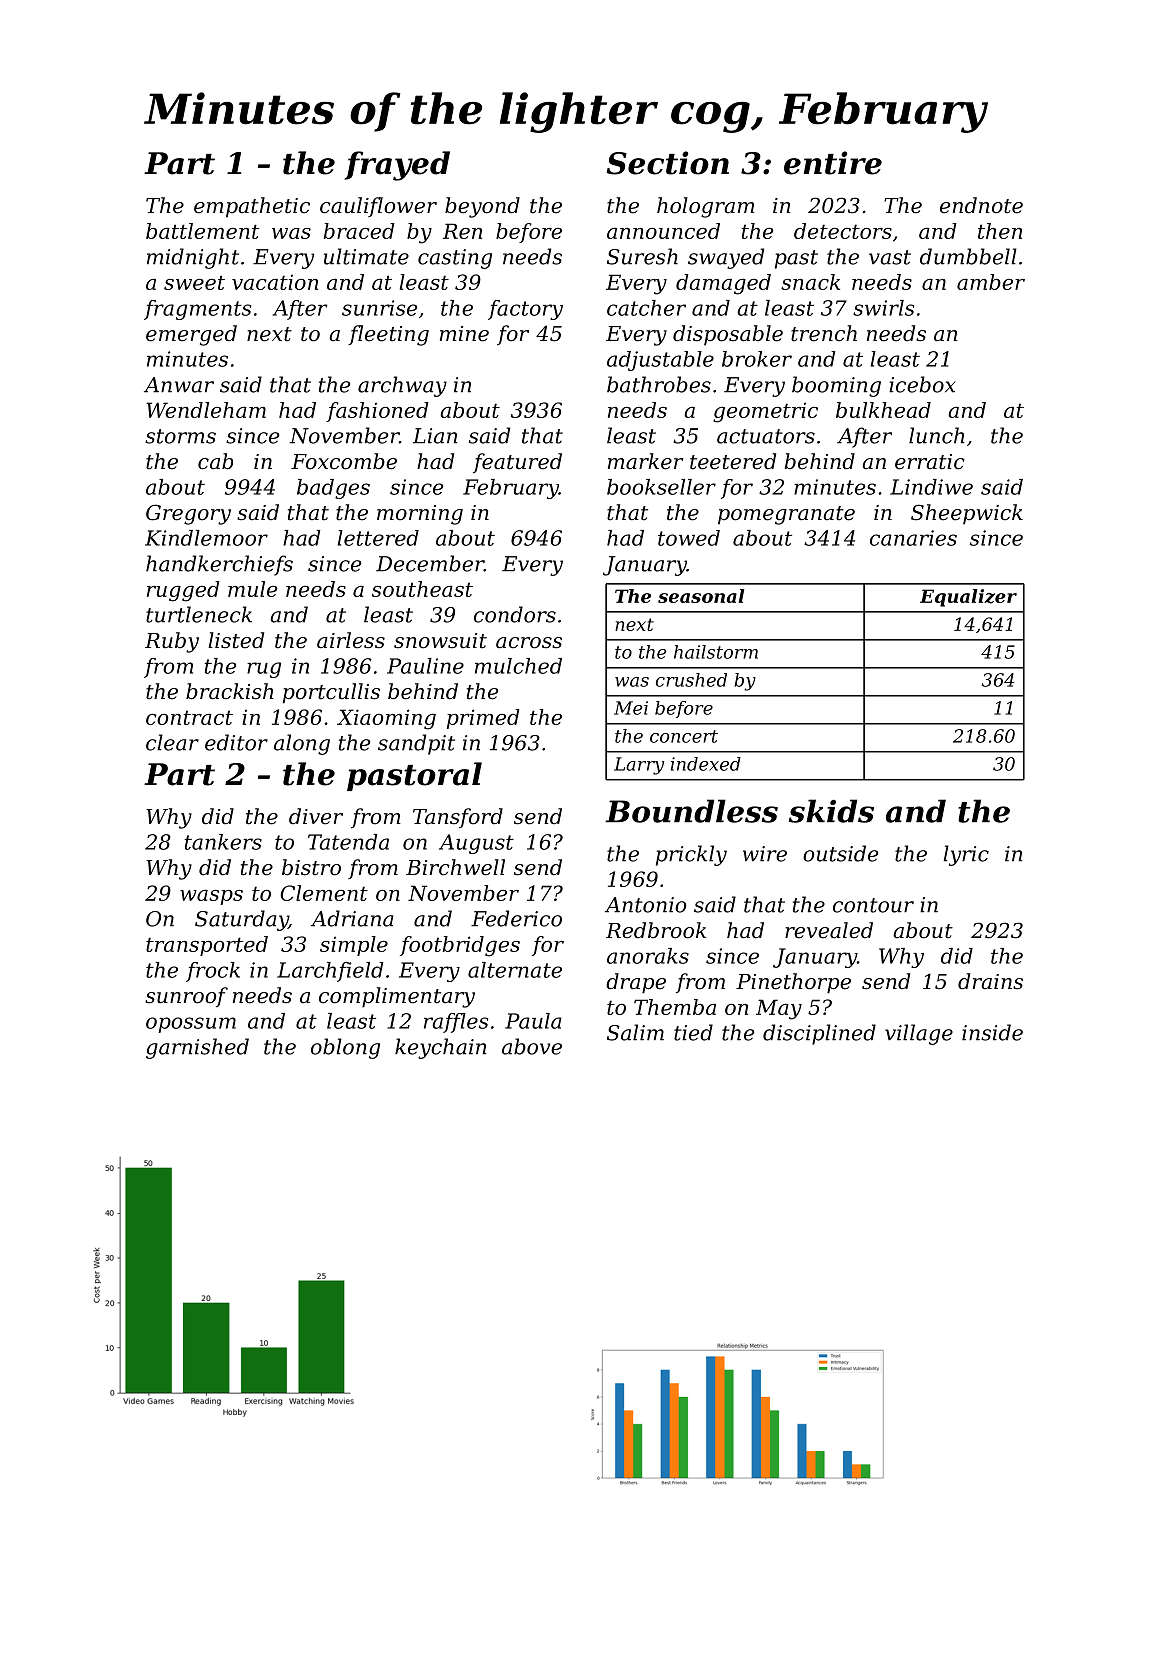 The width and height of the image is (1169, 1654). What do you see at coordinates (422, 589) in the image?
I see `southeast` at bounding box center [422, 589].
